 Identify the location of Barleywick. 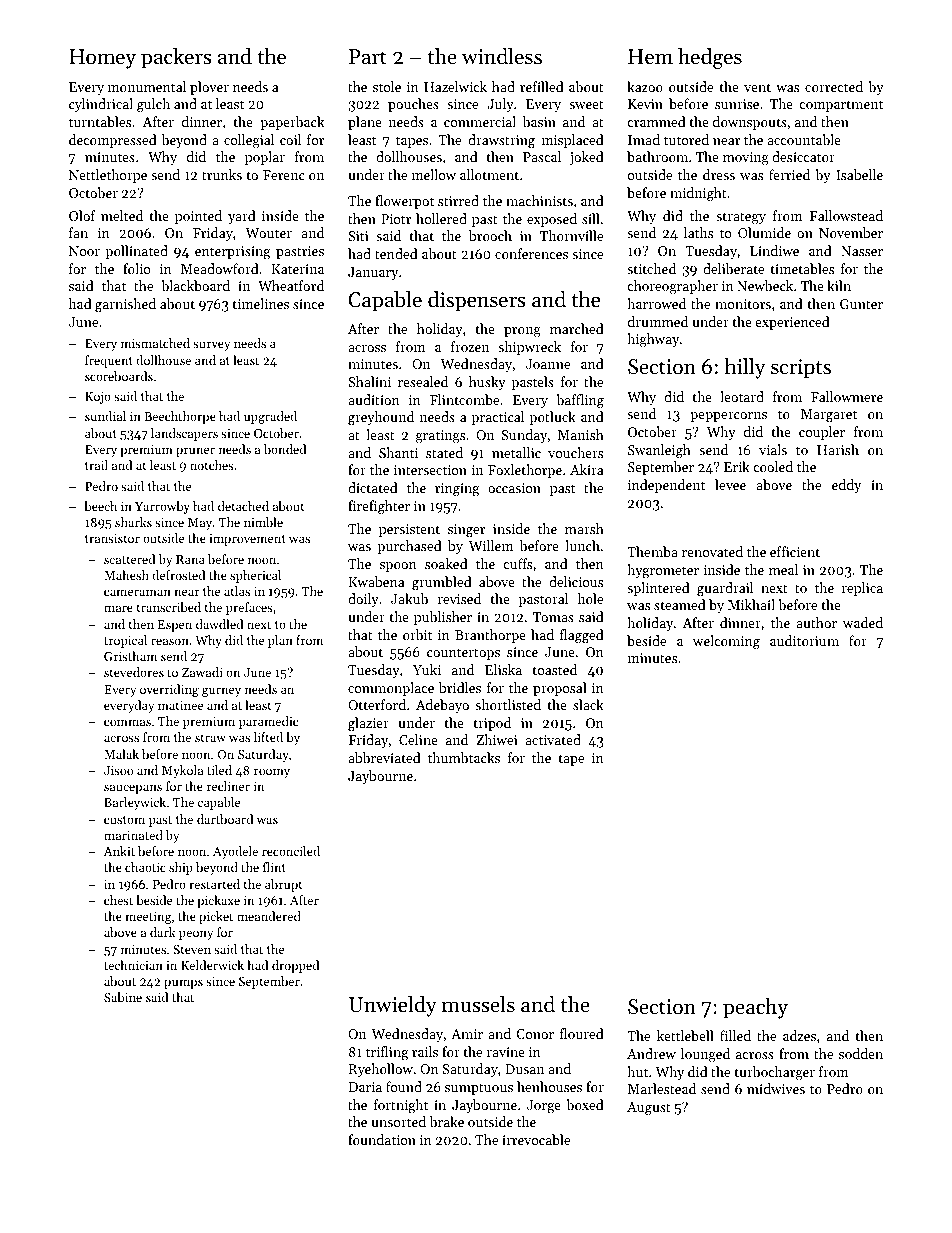
(135, 803).
